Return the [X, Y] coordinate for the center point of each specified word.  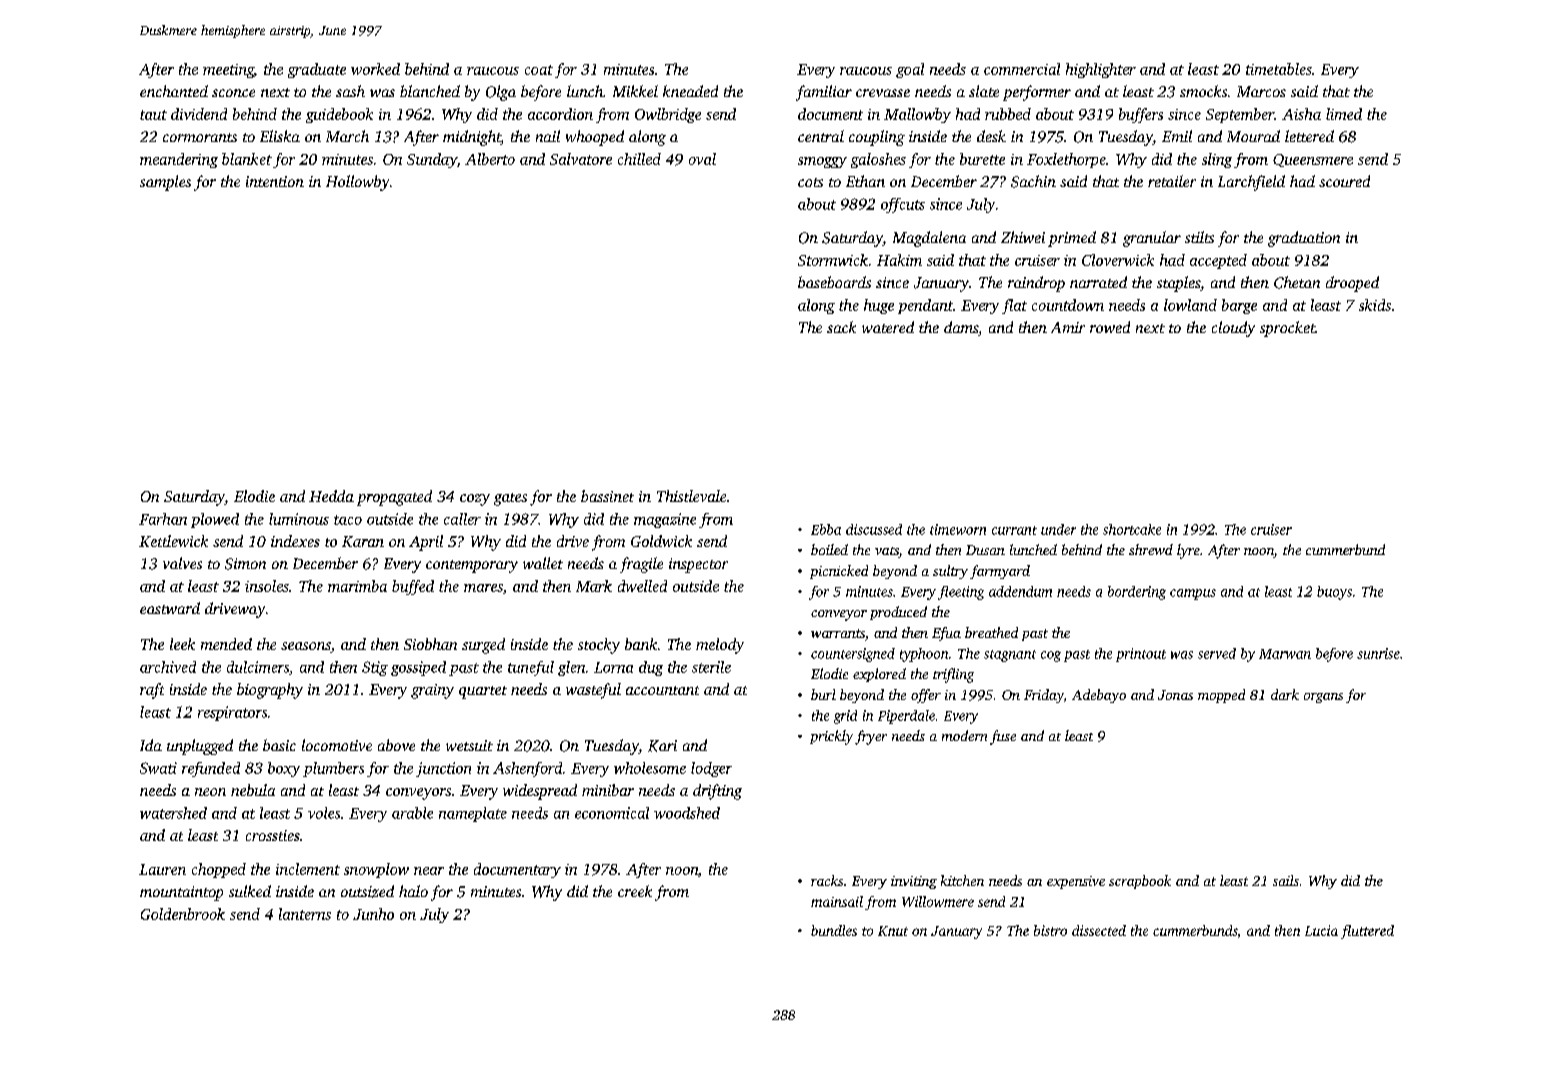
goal [910, 70]
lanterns [305, 914]
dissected [1099, 930]
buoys [1334, 593]
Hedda [331, 496]
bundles [834, 930]
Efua [946, 634]
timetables [1279, 69]
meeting [228, 71]
